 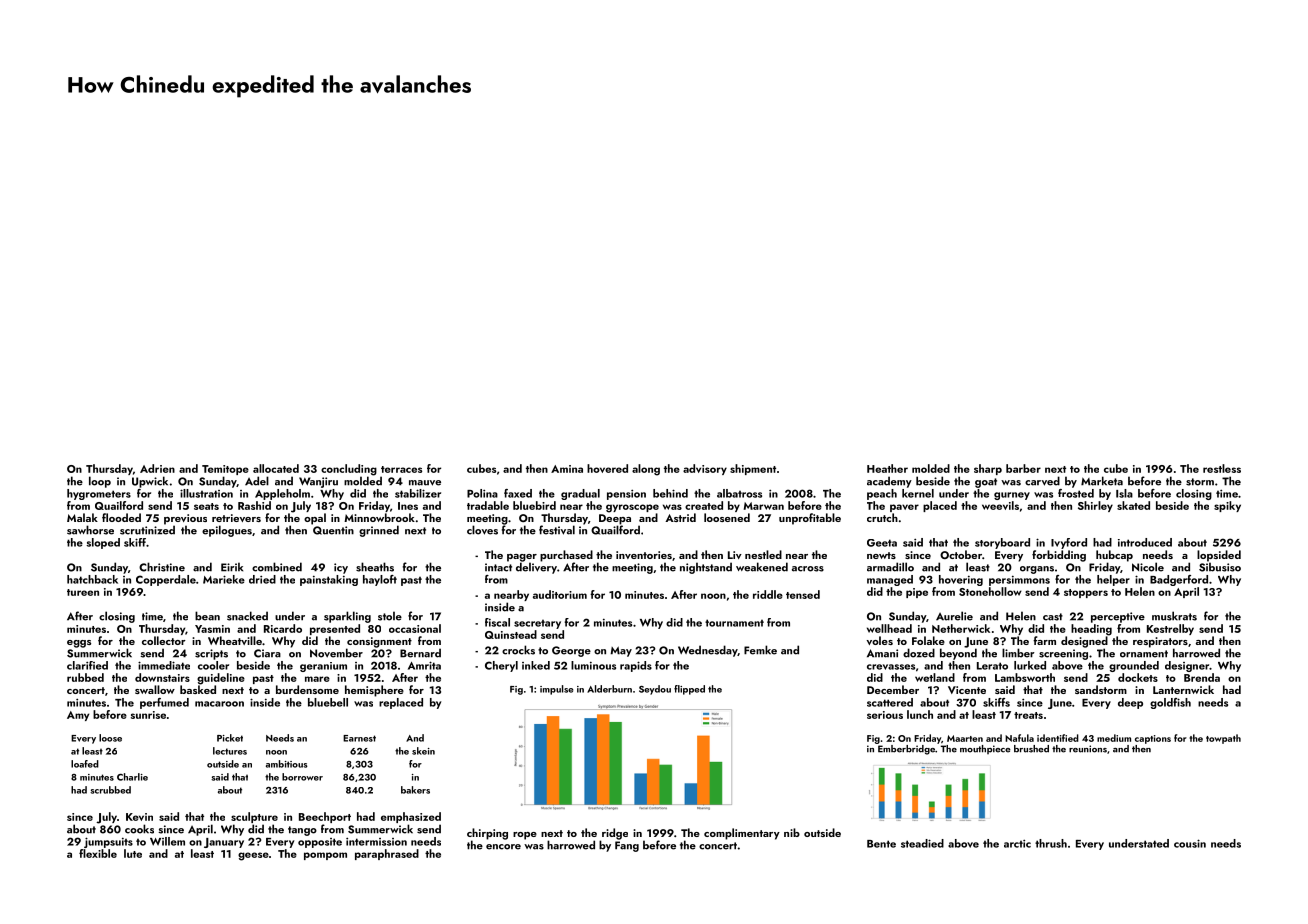 What do you see at coordinates (1202, 677) in the screenshot?
I see `Brenda` at bounding box center [1202, 677].
